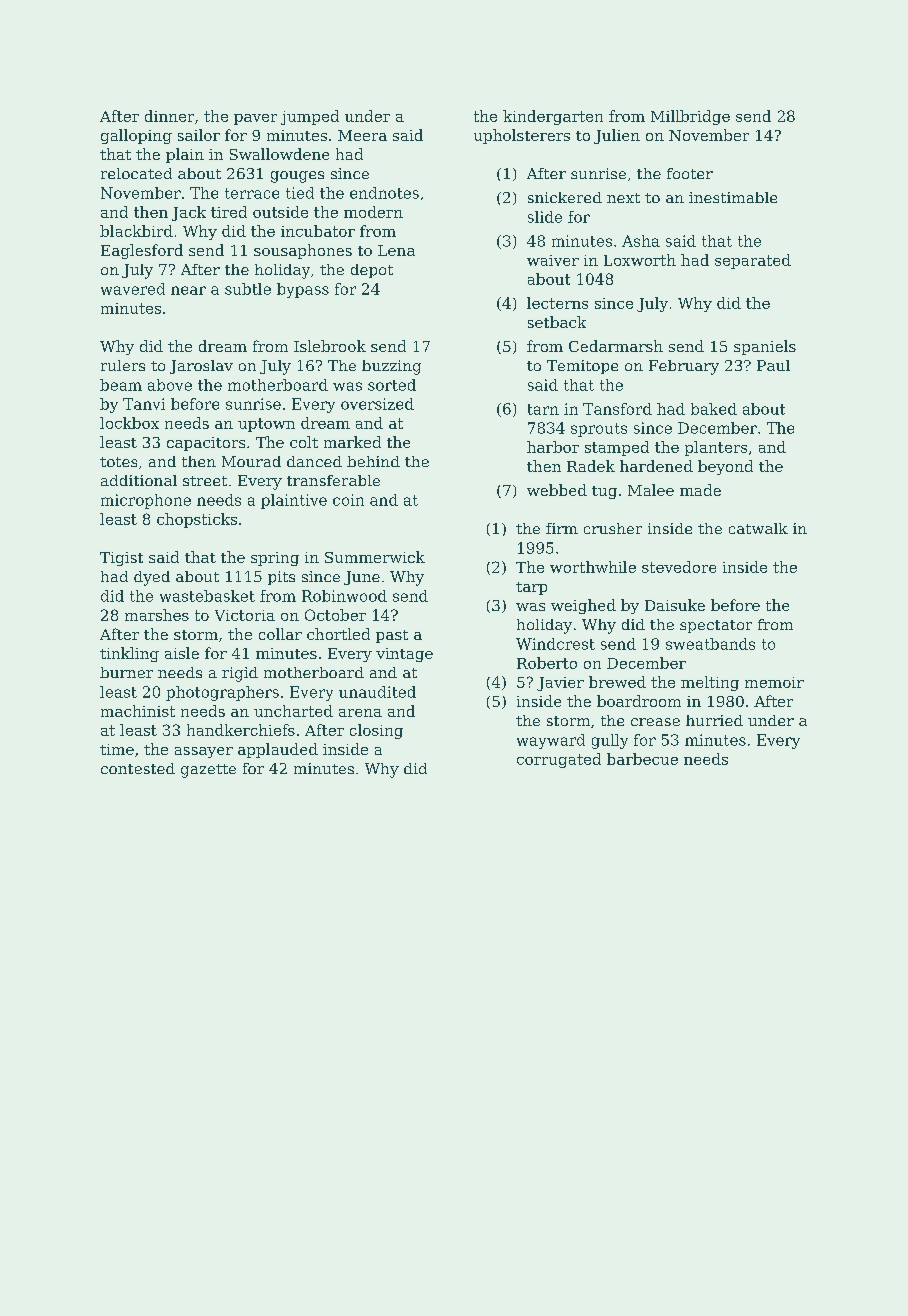  I want to click on gazette, so click(208, 771).
